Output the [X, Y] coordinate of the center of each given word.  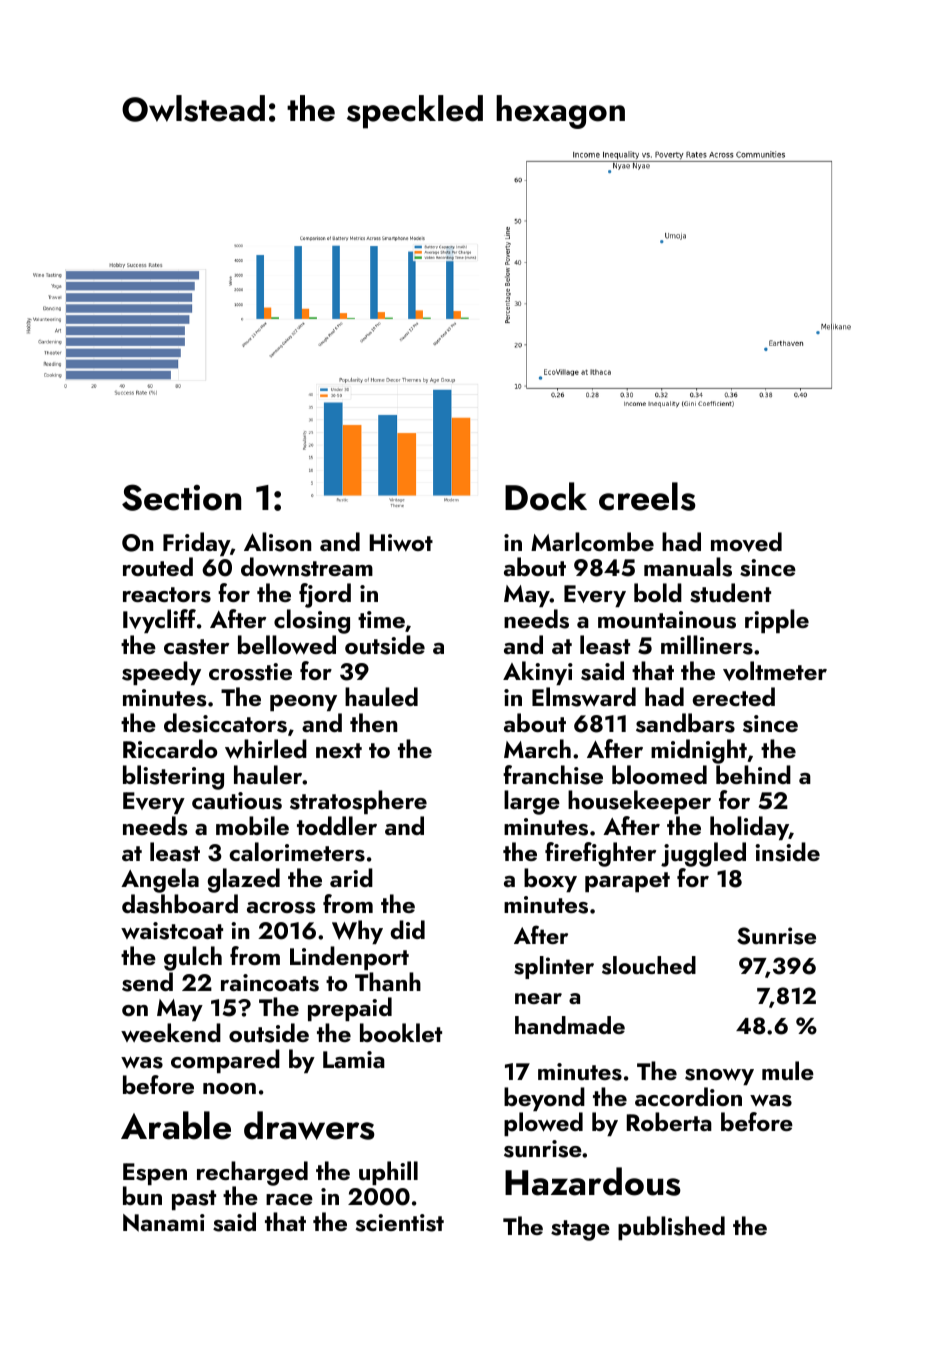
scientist [400, 1223]
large [532, 802]
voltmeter [775, 671]
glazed [244, 880]
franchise [553, 775]
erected [734, 696]
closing [312, 621]
